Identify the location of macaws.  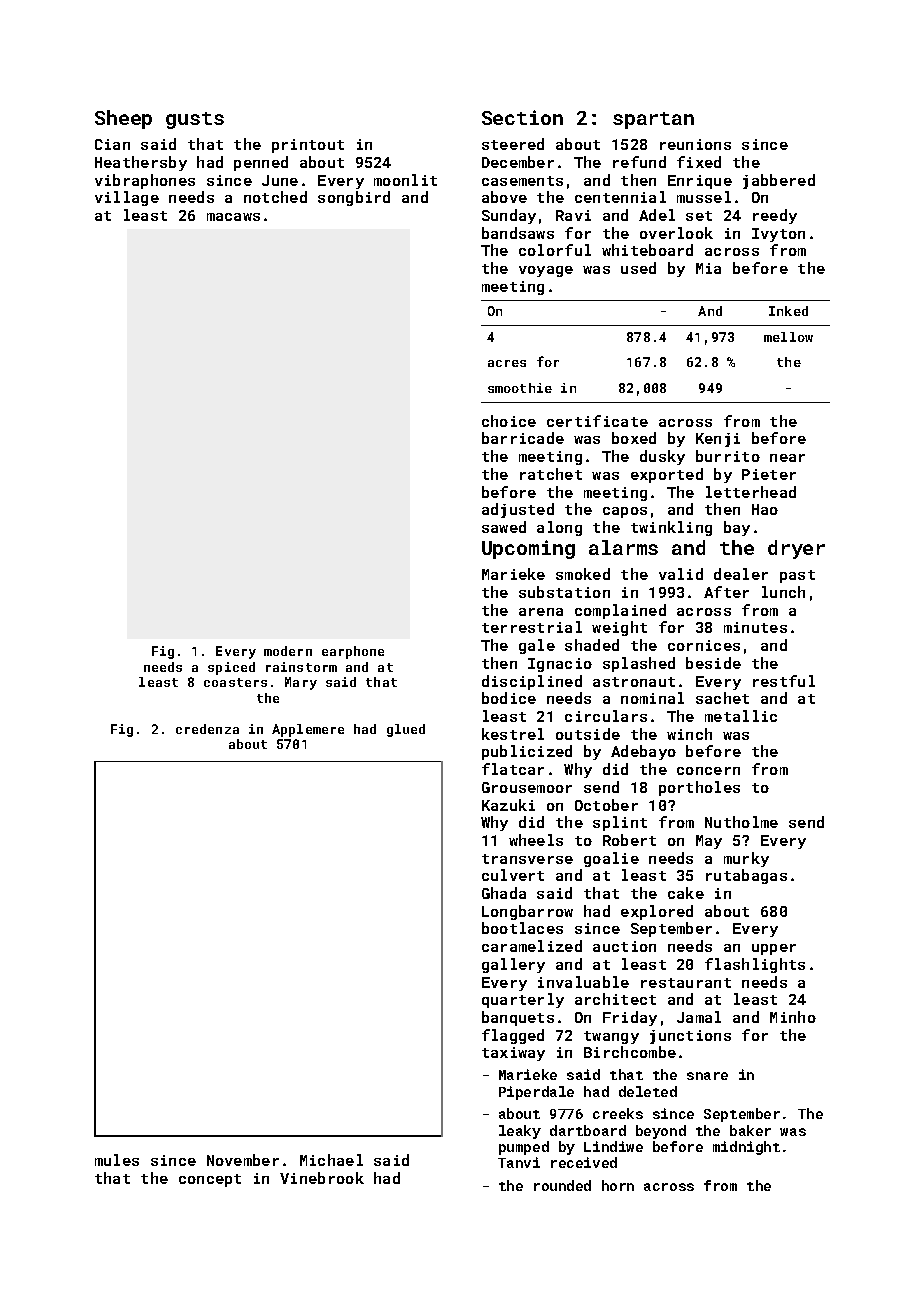
(233, 217).
